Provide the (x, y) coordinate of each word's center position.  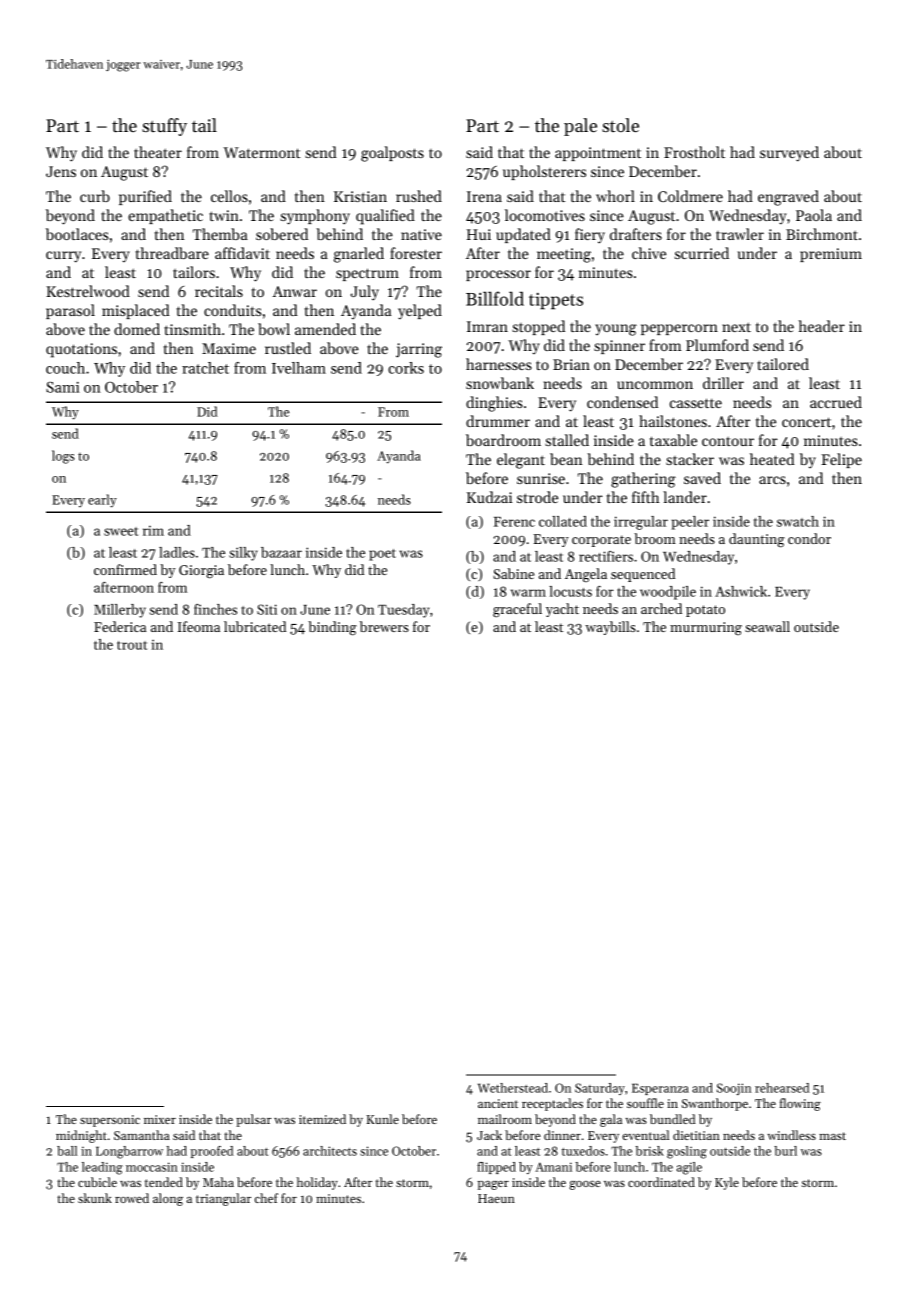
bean (566, 459)
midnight (81, 1136)
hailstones (673, 421)
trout (132, 645)
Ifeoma (199, 626)
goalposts (392, 154)
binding (332, 628)
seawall (767, 626)
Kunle (382, 1119)
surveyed (789, 154)
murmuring (706, 628)
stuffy (164, 127)
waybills (610, 628)
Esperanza (660, 1089)
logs (63, 457)
